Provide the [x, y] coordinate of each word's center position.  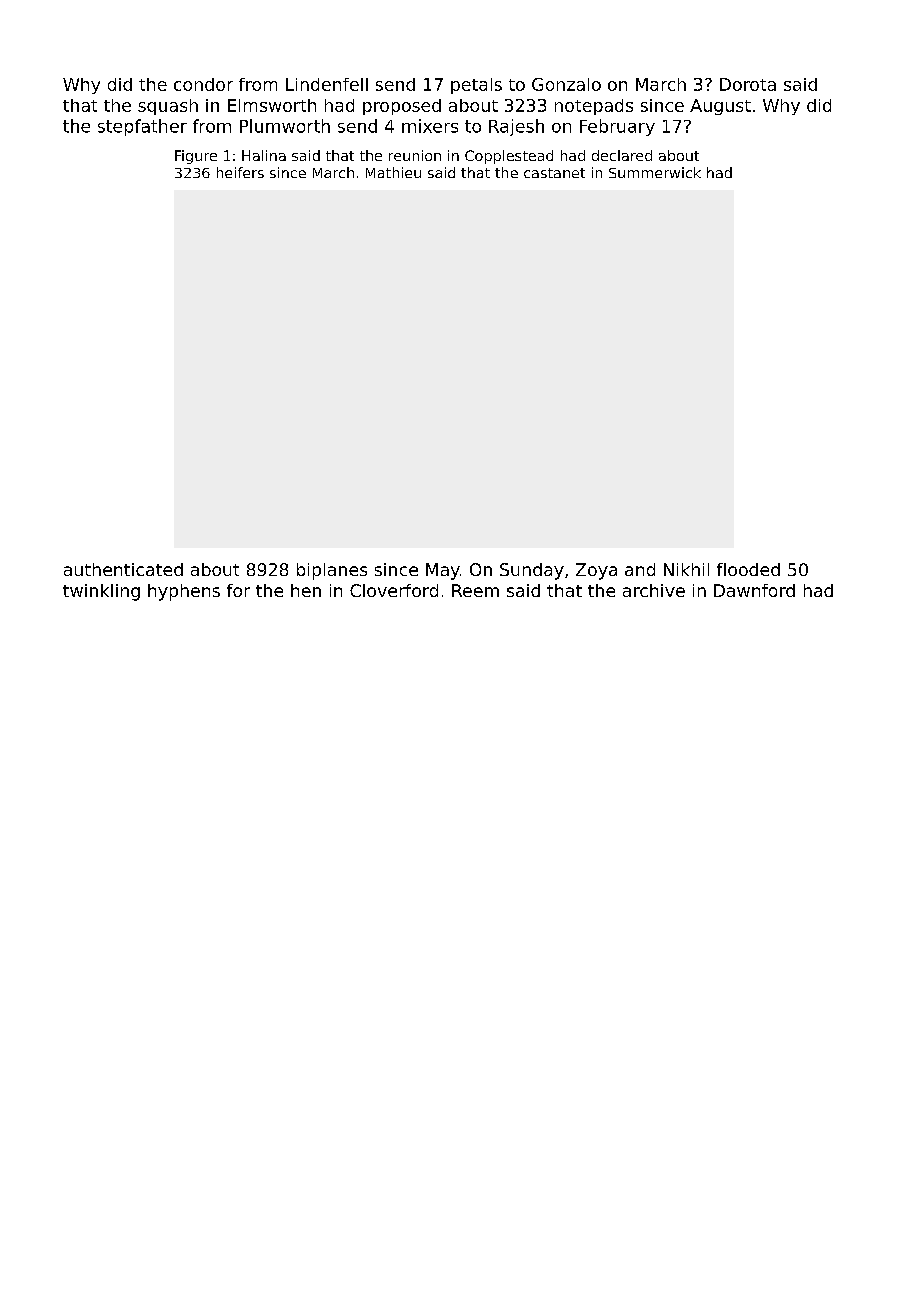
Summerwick [655, 172]
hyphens [184, 592]
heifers [240, 172]
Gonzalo [566, 84]
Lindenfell [327, 84]
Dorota [748, 84]
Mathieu [393, 172]
